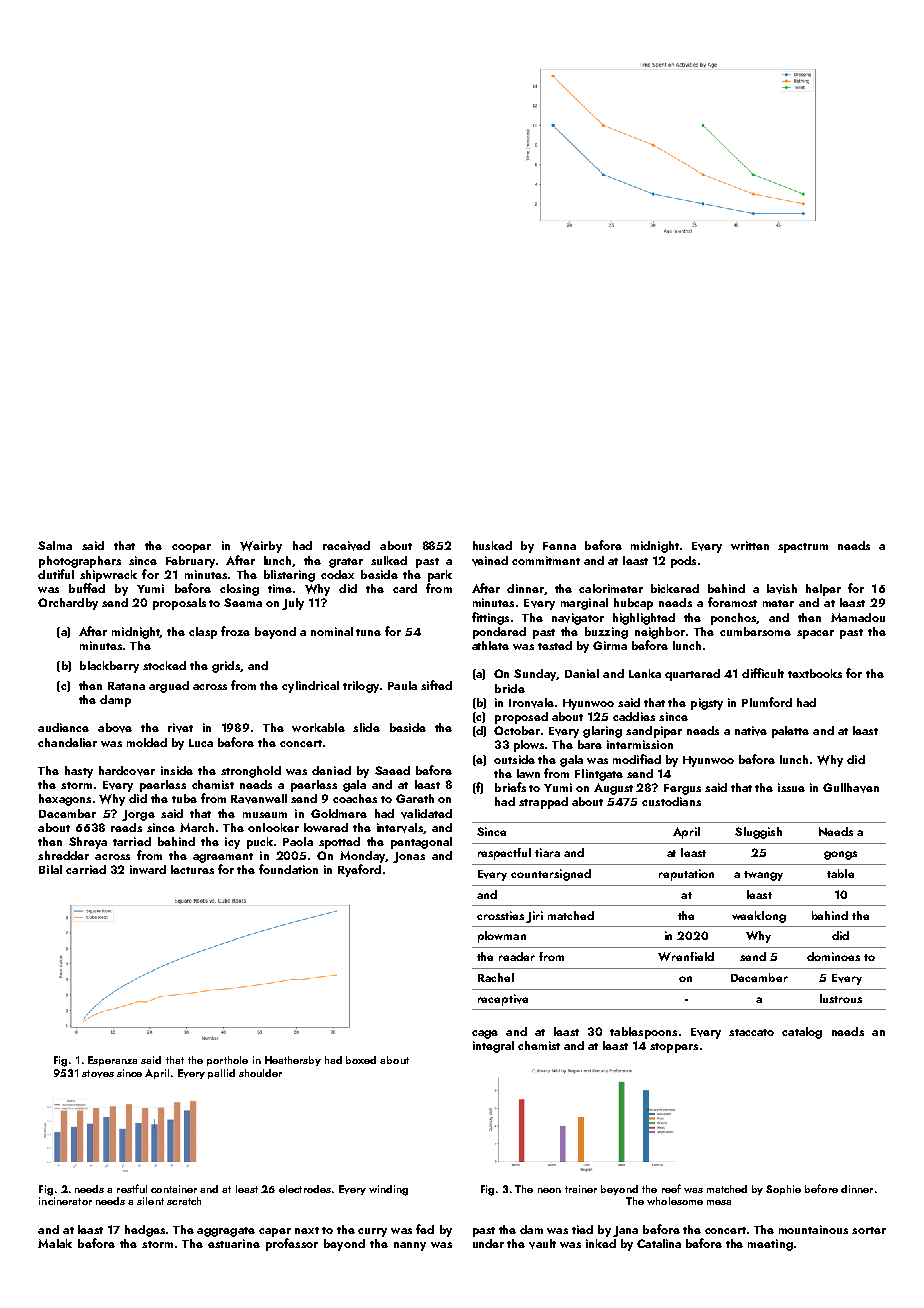  I want to click on hexagons, so click(65, 800).
